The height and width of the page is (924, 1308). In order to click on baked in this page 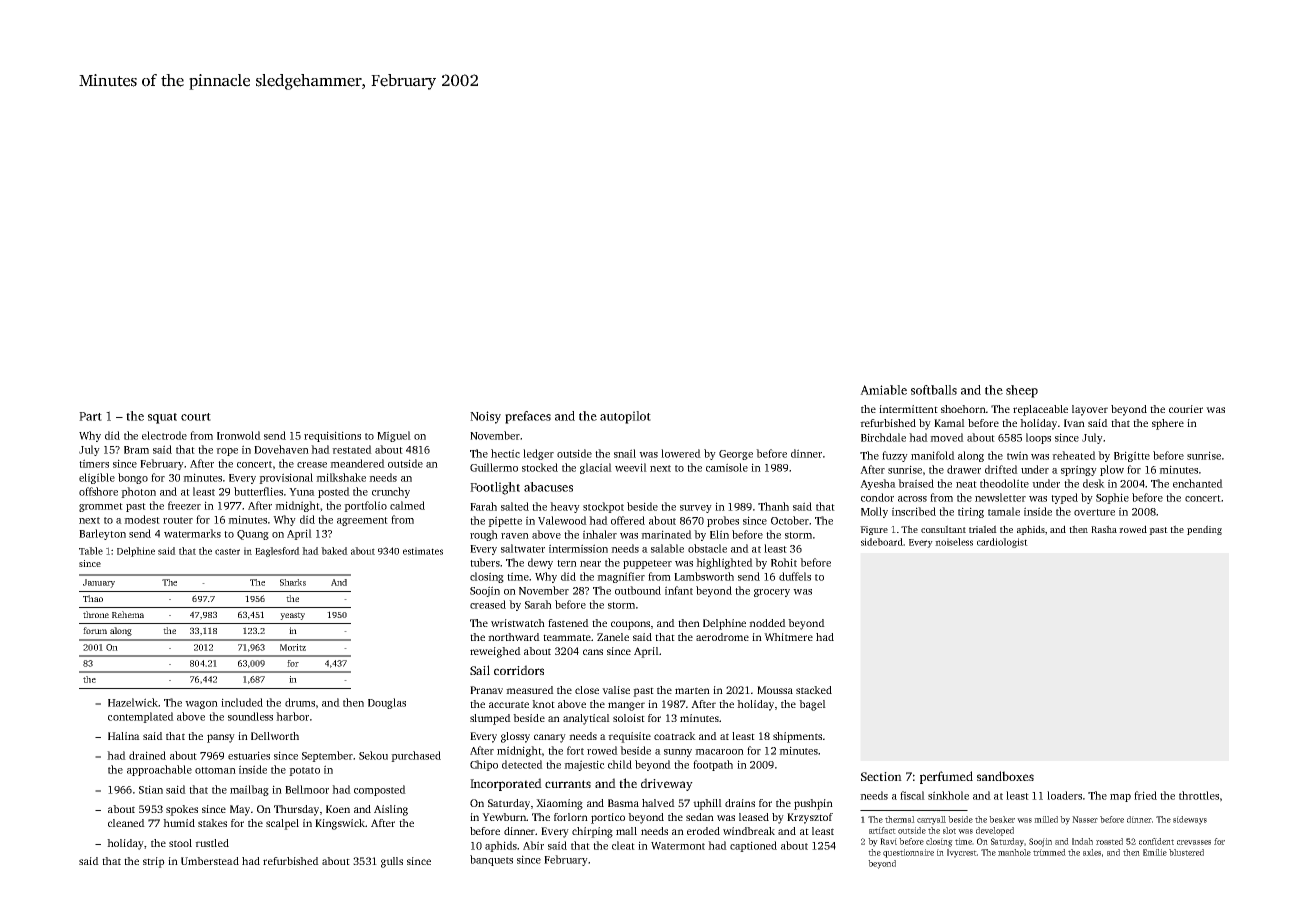, I will do `click(334, 551)`.
